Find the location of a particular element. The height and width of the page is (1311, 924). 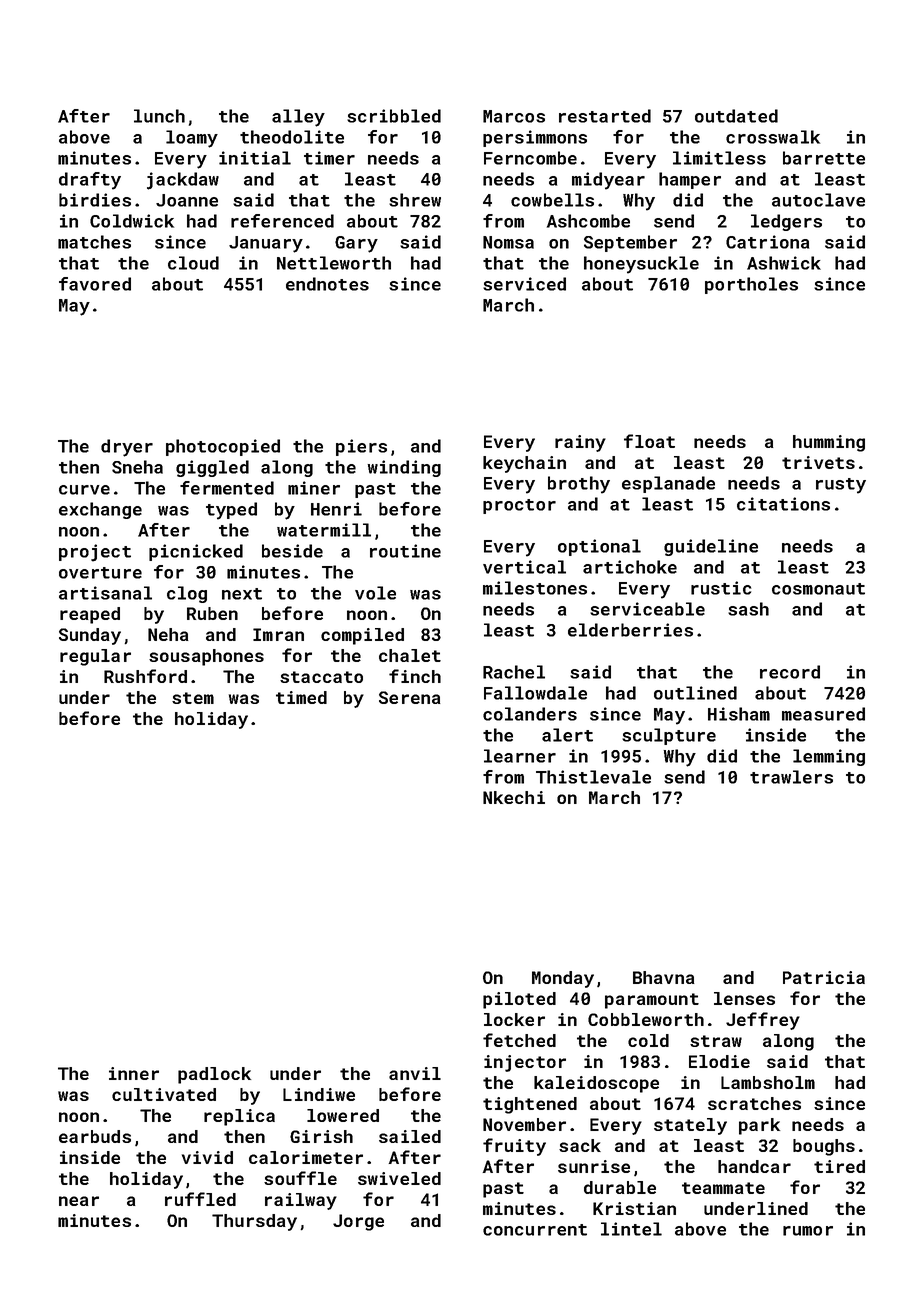

trawlers is located at coordinates (791, 777).
